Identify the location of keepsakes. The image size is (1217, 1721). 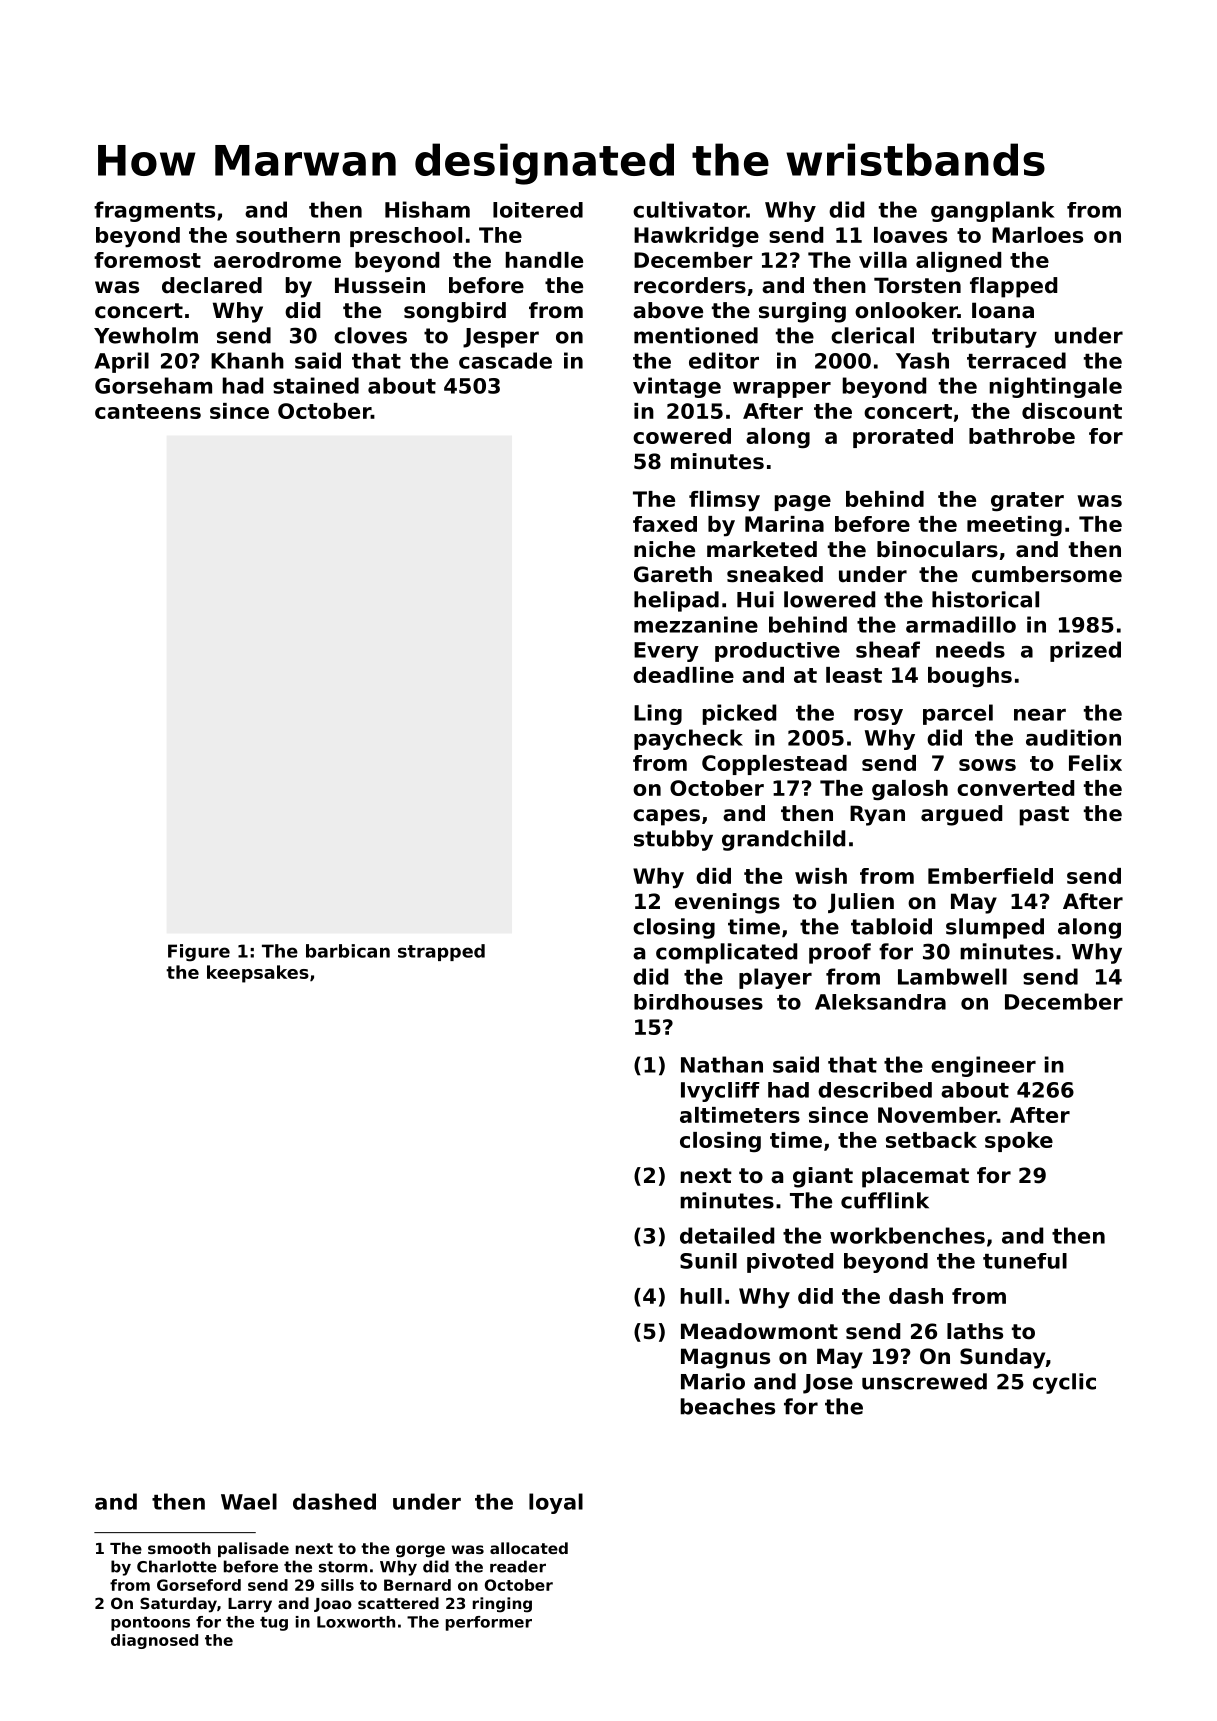
(258, 974).
